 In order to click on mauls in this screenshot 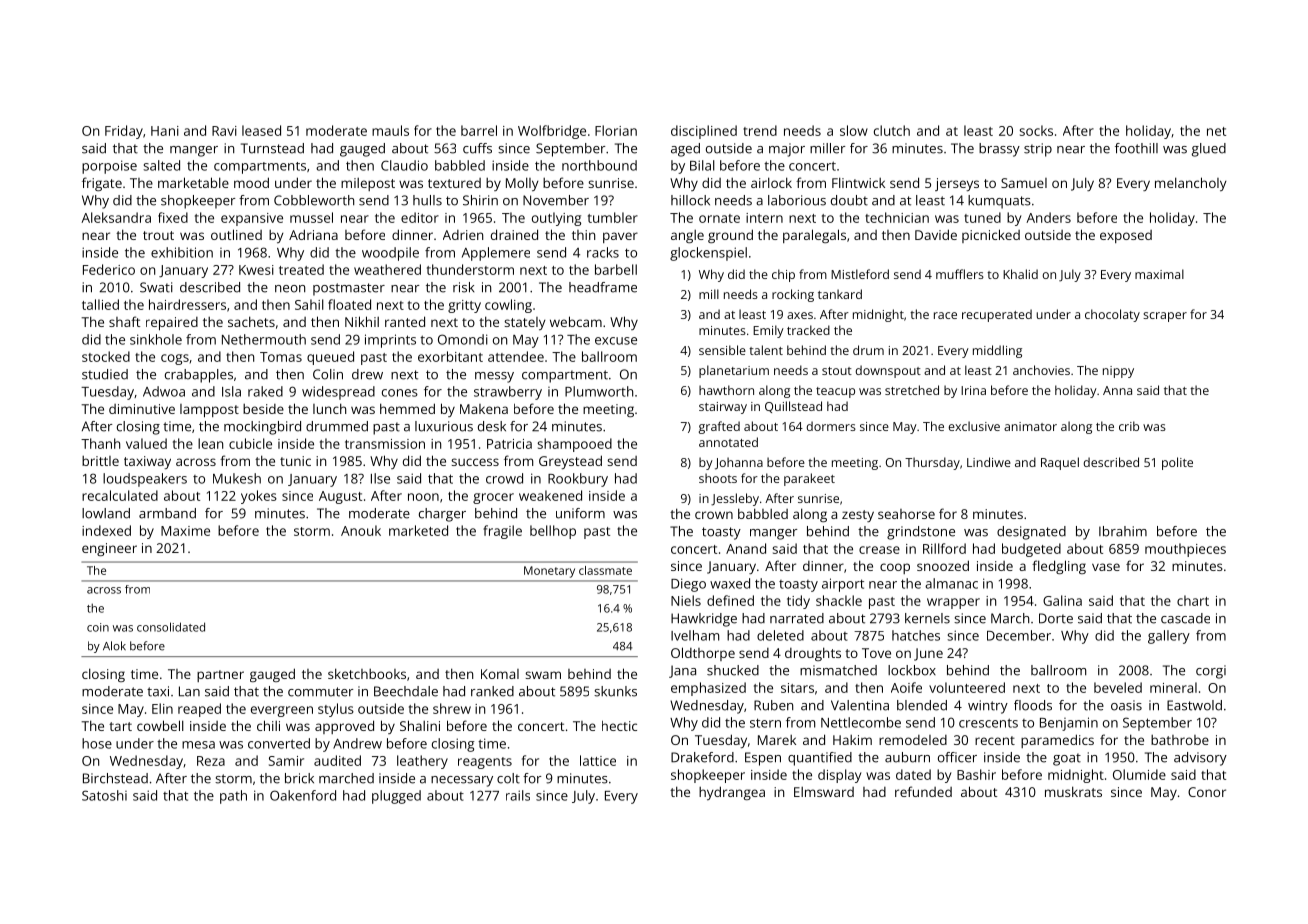, I will do `click(390, 130)`.
